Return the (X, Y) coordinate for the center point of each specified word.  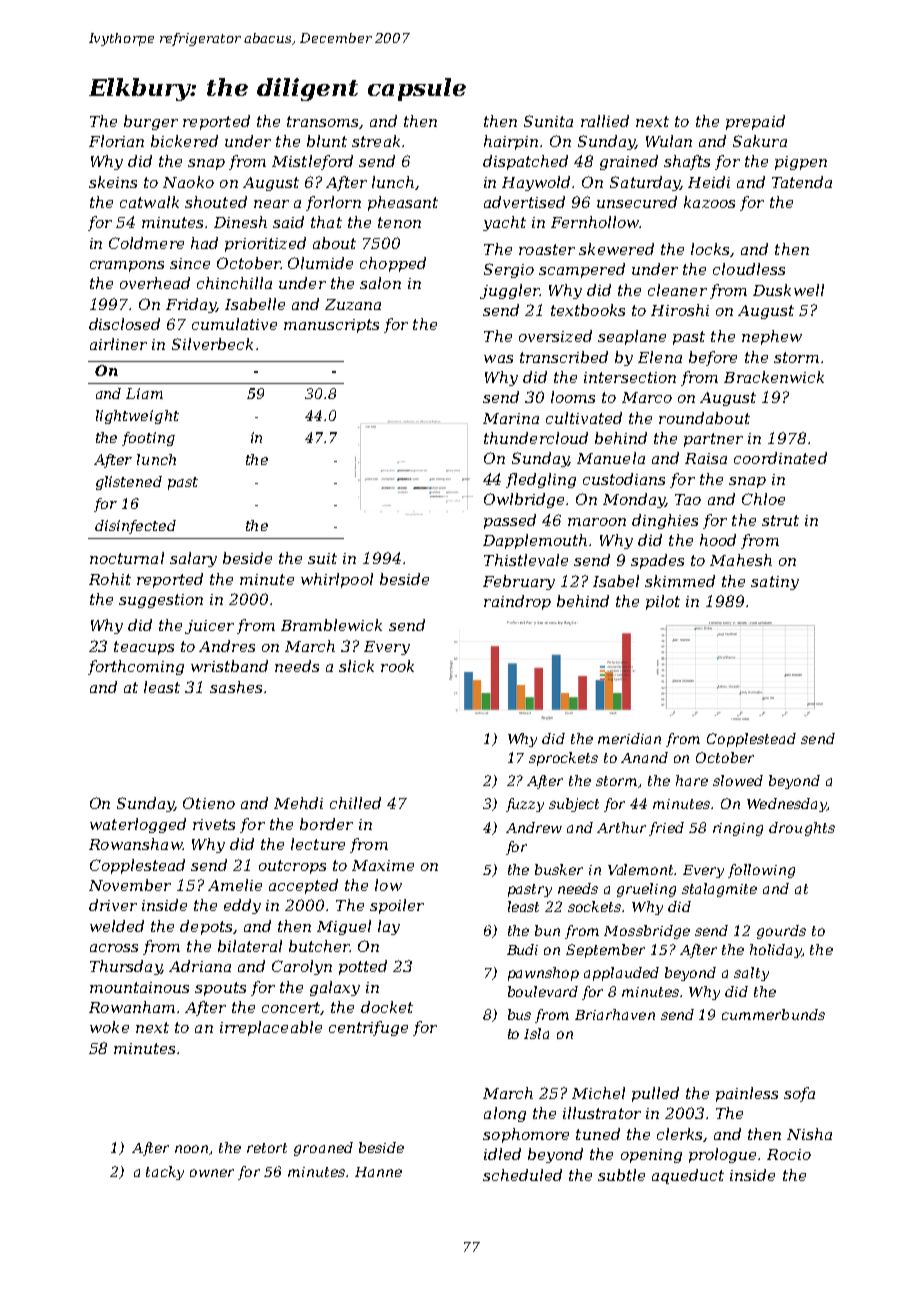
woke (109, 1027)
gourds (781, 932)
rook (397, 666)
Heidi (709, 182)
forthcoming (136, 667)
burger (151, 122)
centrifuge (368, 1028)
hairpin (511, 142)
